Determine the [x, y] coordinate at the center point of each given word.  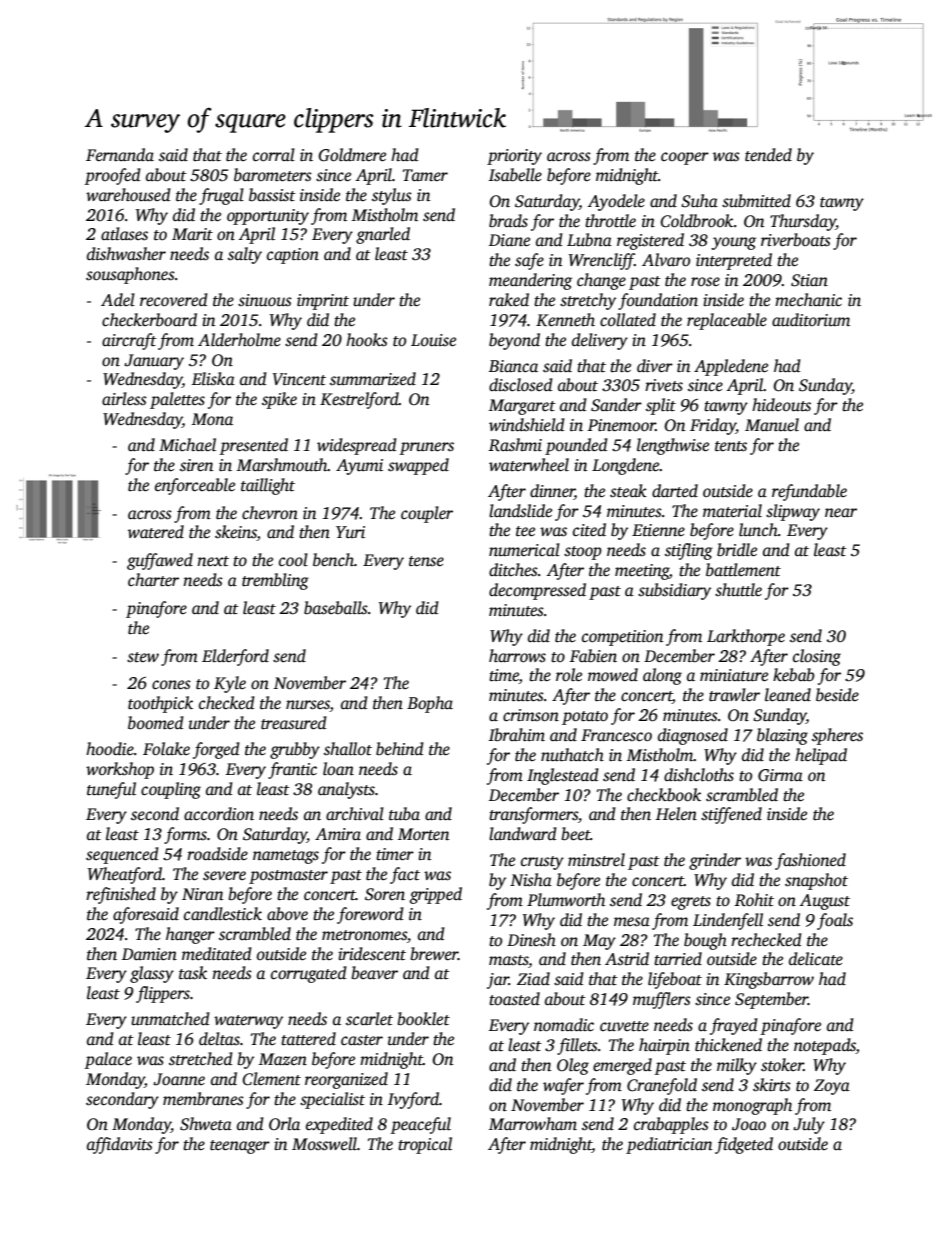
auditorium [811, 320]
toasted [514, 999]
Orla [284, 1124]
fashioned [810, 861]
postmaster [288, 877]
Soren [385, 894]
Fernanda [120, 155]
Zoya [832, 1087]
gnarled [383, 235]
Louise [433, 340]
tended [768, 155]
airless [124, 399]
